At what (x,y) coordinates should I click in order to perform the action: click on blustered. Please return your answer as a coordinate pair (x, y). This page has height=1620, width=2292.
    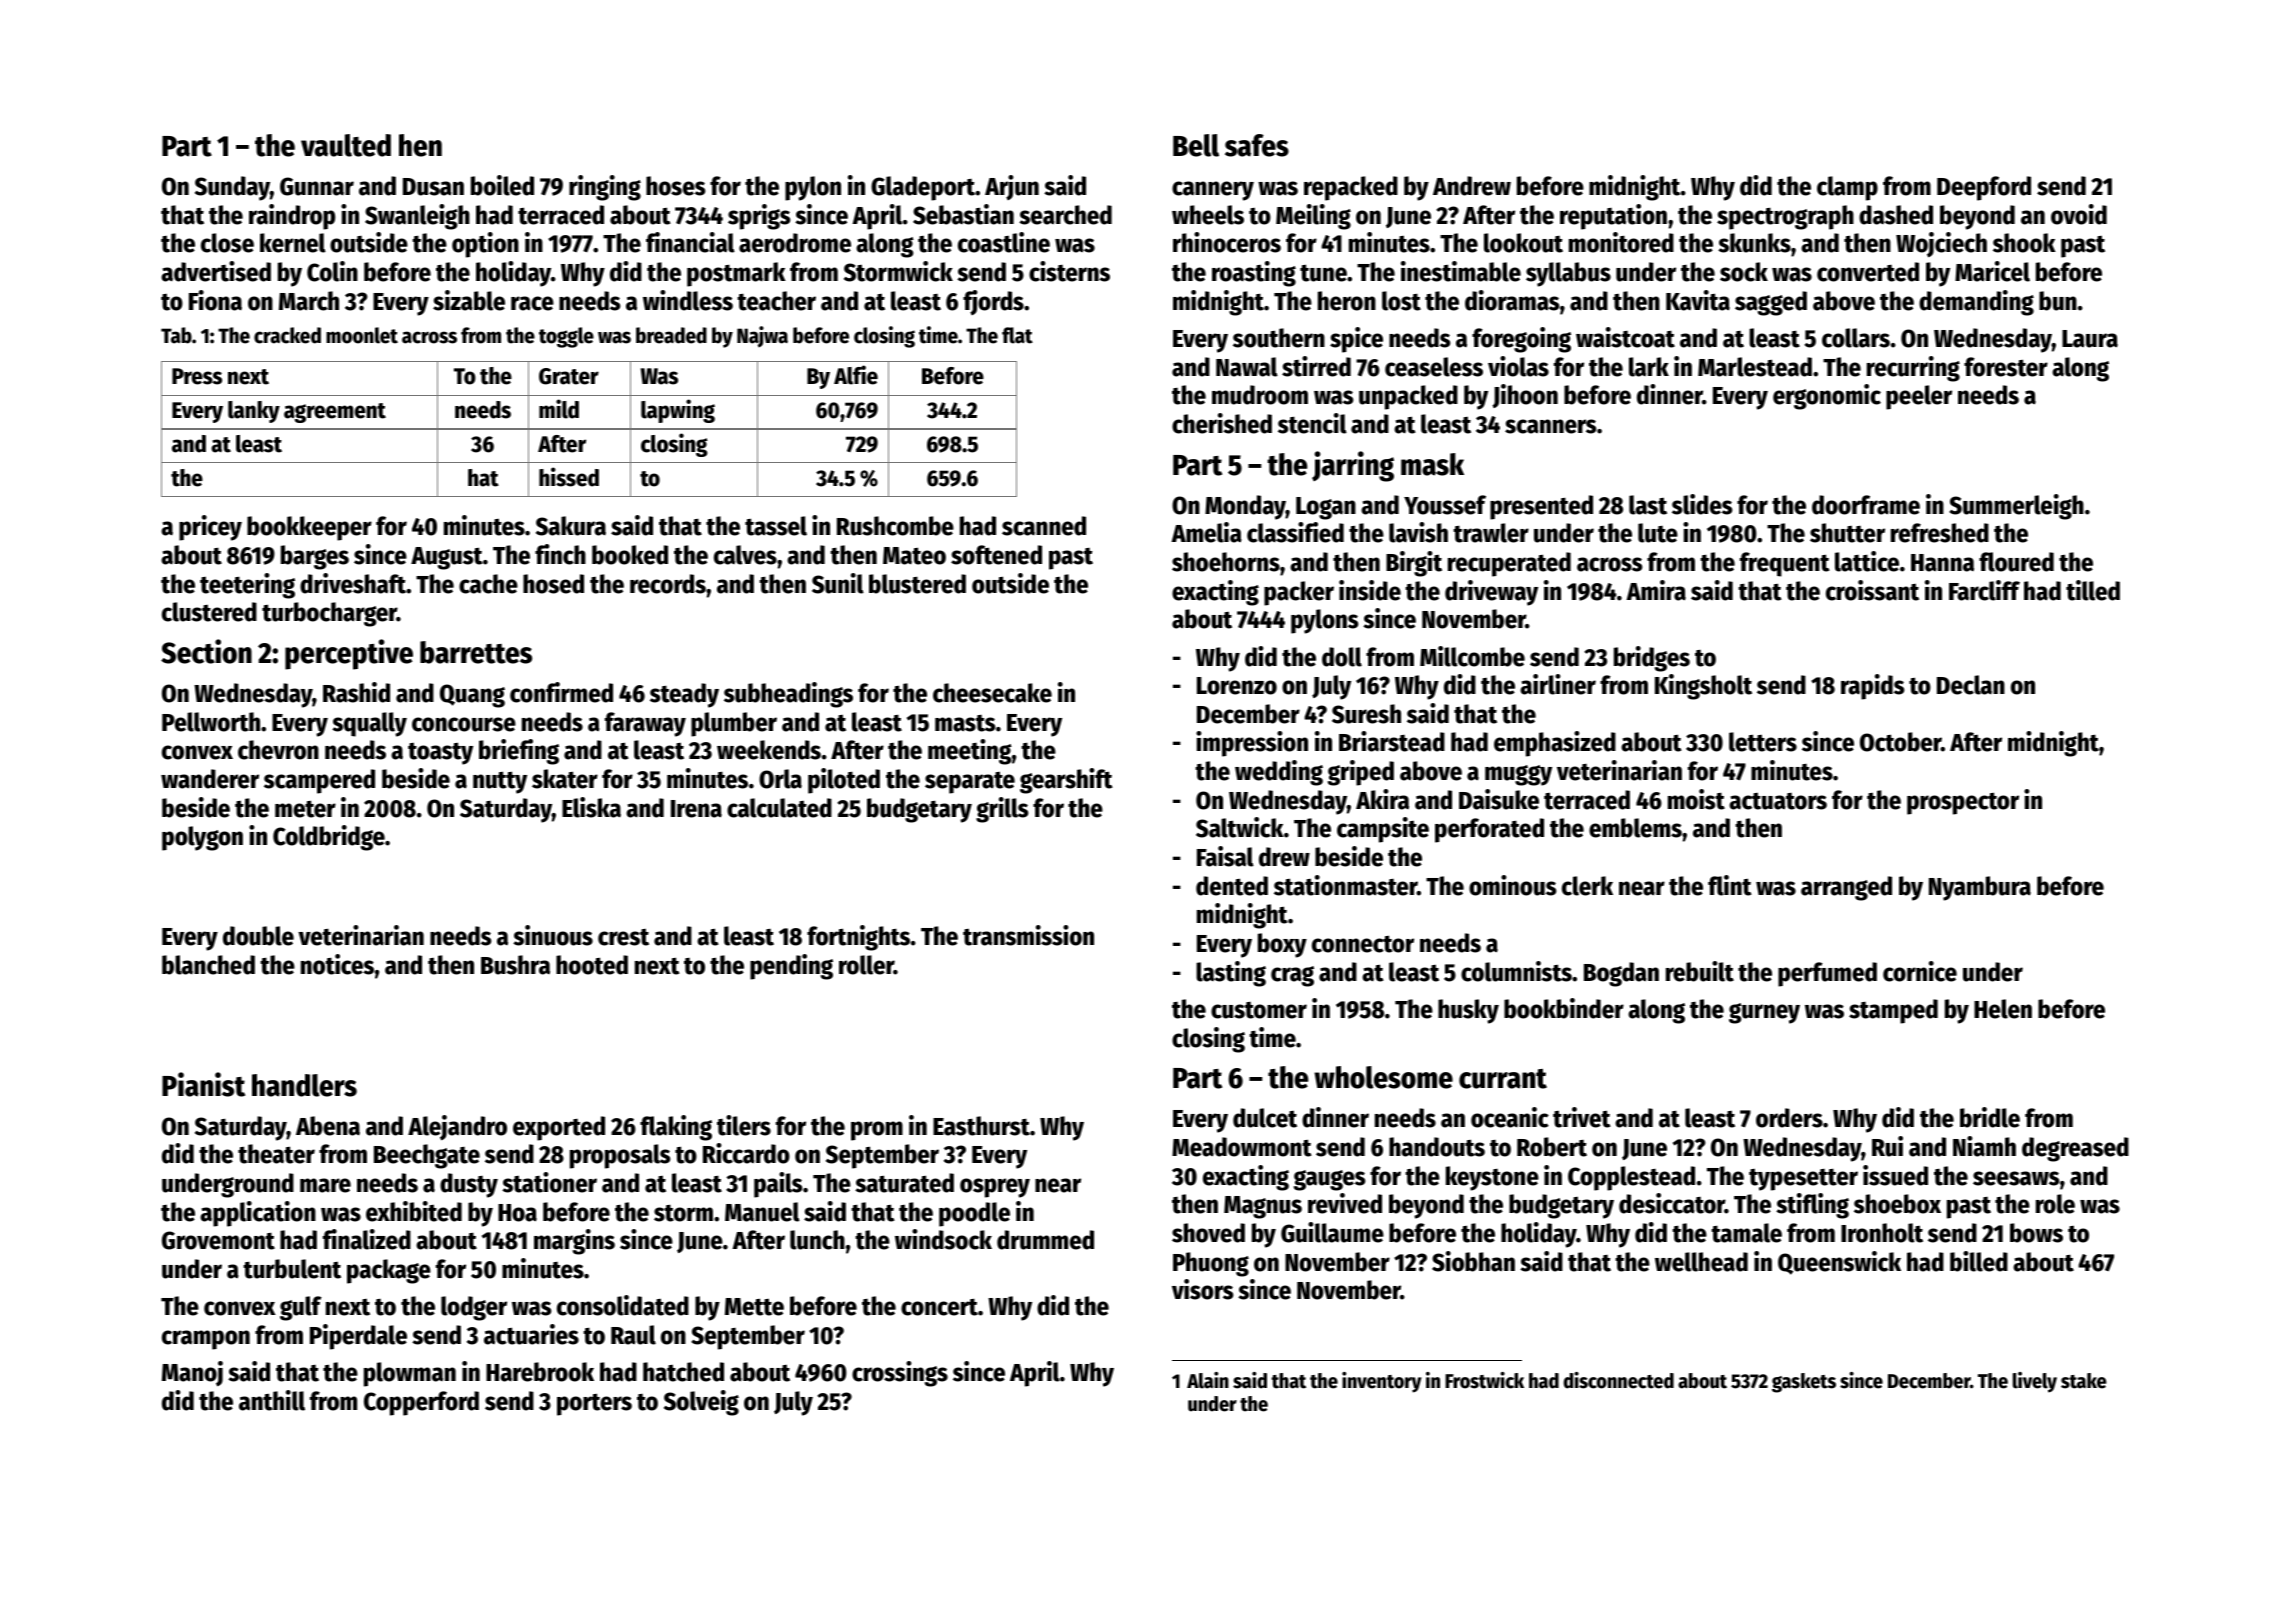
    Looking at the image, I should click on (917, 584).
